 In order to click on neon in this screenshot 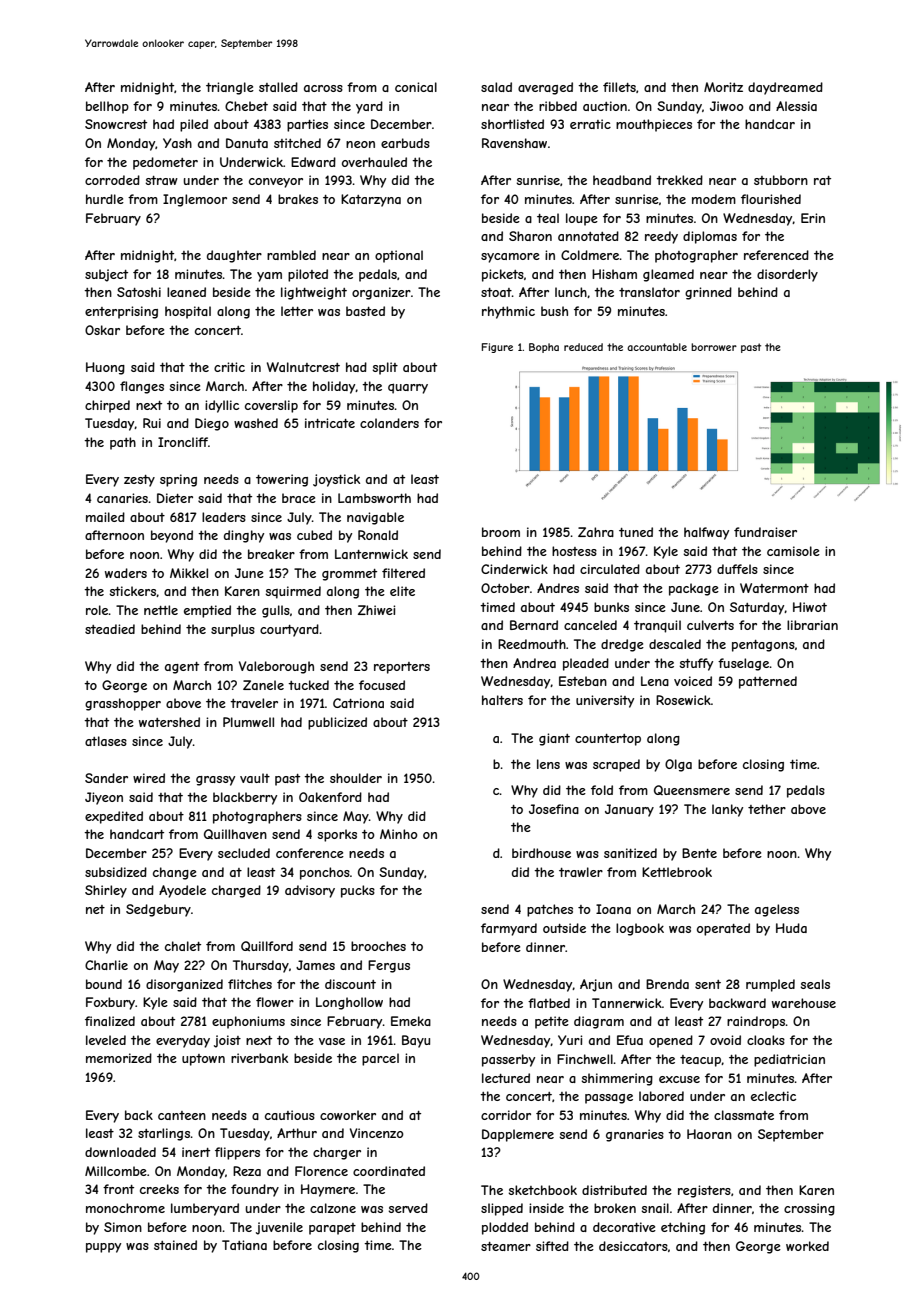, I will do `click(360, 144)`.
